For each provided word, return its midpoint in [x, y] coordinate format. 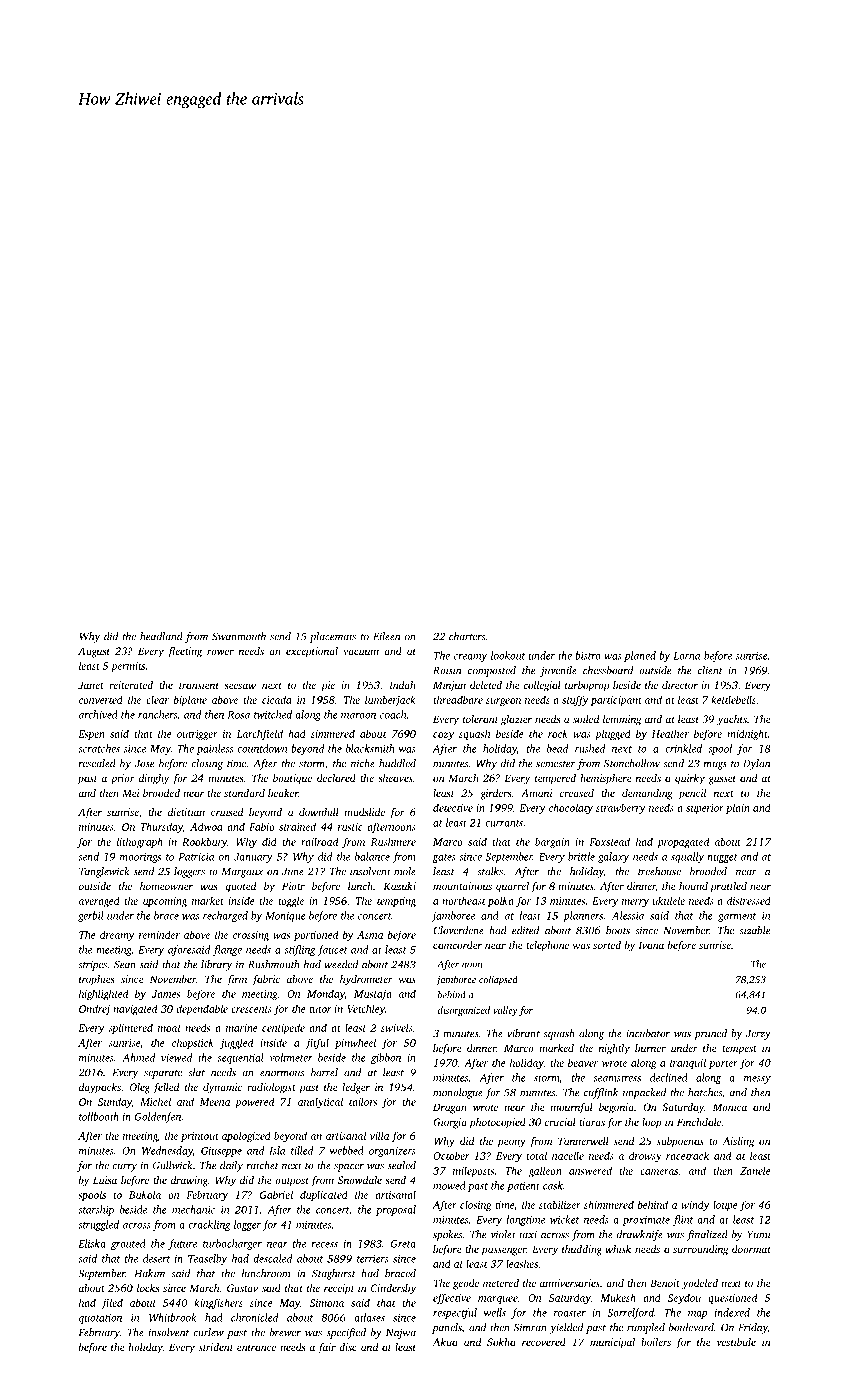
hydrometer [366, 980]
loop [652, 1123]
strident [216, 1347]
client [710, 670]
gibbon [386, 1058]
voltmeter [291, 1057]
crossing [251, 936]
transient [199, 685]
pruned [710, 1034]
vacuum [361, 652]
